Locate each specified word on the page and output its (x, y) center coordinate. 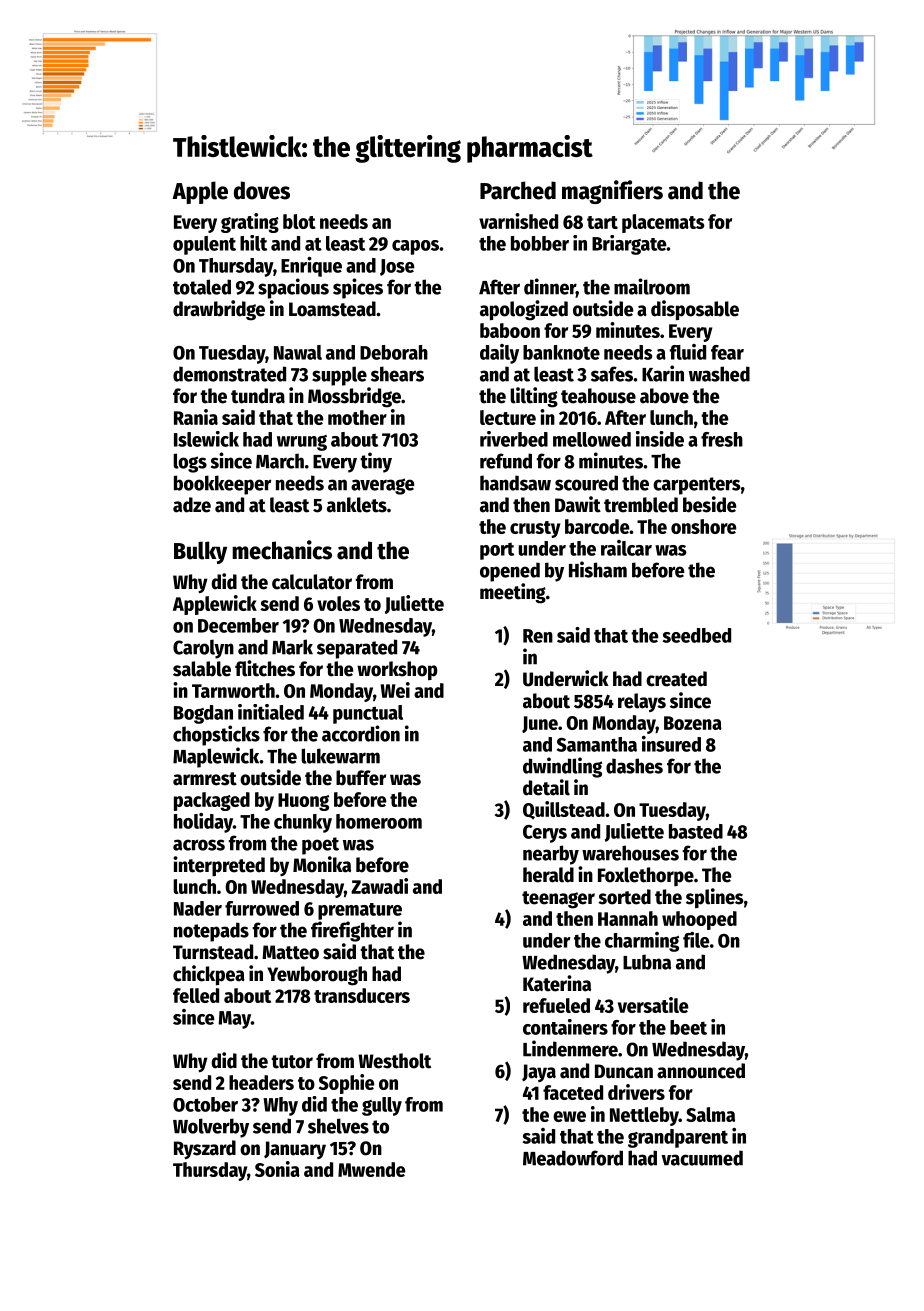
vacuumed (702, 1158)
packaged (212, 801)
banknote (561, 352)
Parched (518, 190)
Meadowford (573, 1158)
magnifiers (612, 192)
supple (339, 376)
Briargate (629, 245)
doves (262, 190)
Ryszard (205, 1149)
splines (714, 898)
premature (360, 911)
